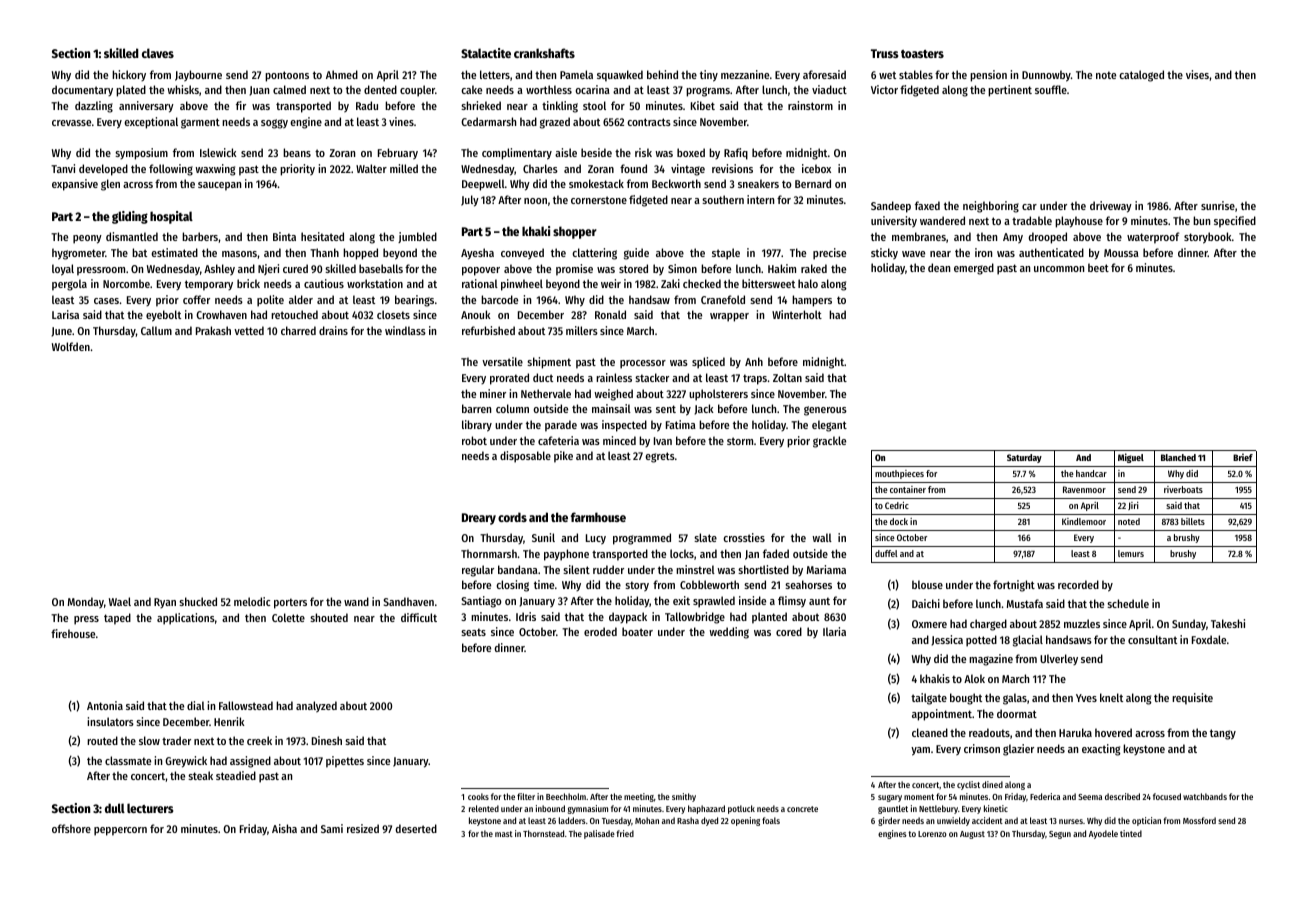  I want to click on hygrometer, so click(78, 254).
